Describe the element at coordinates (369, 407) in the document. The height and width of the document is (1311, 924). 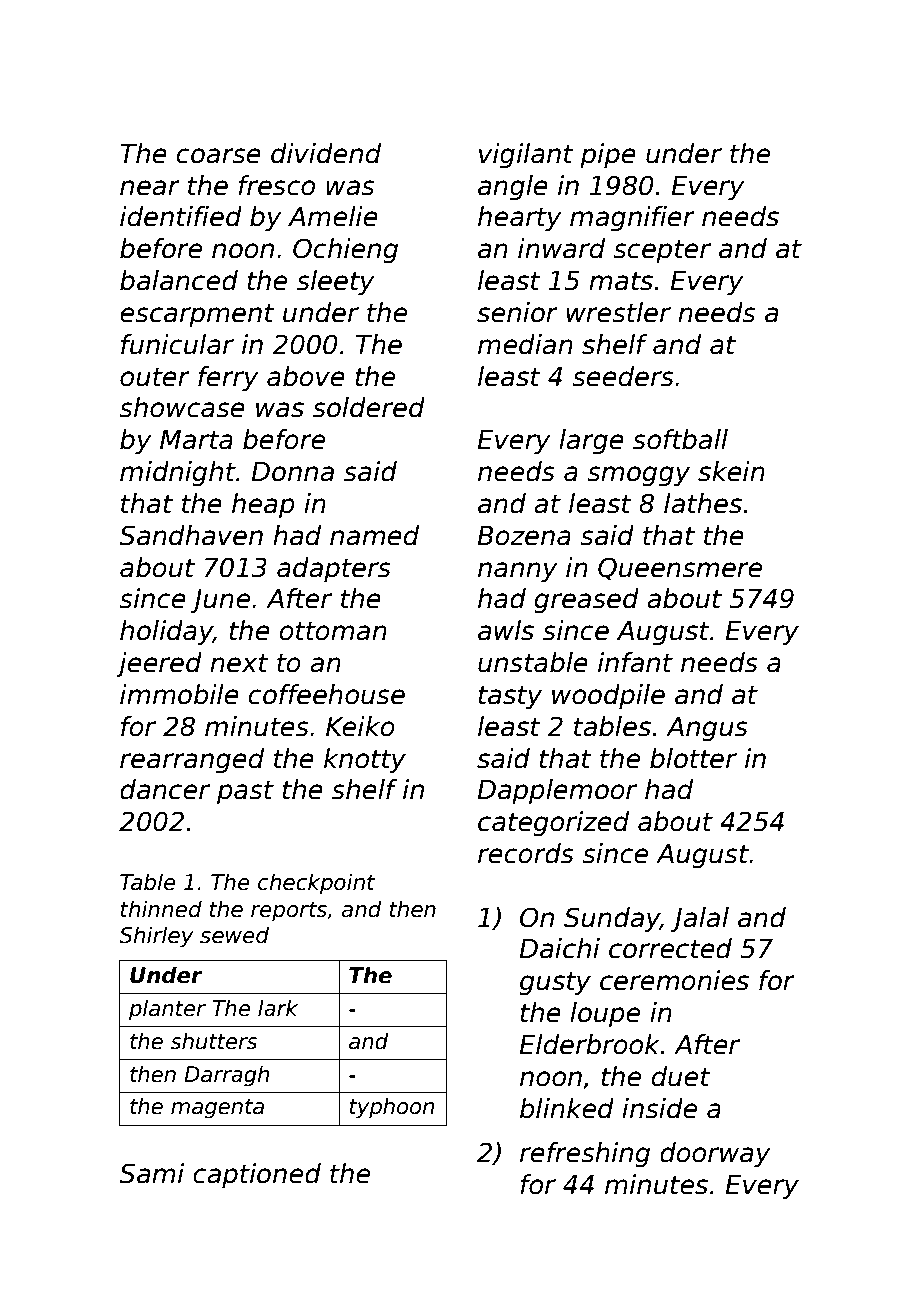
I see `soldered` at that location.
